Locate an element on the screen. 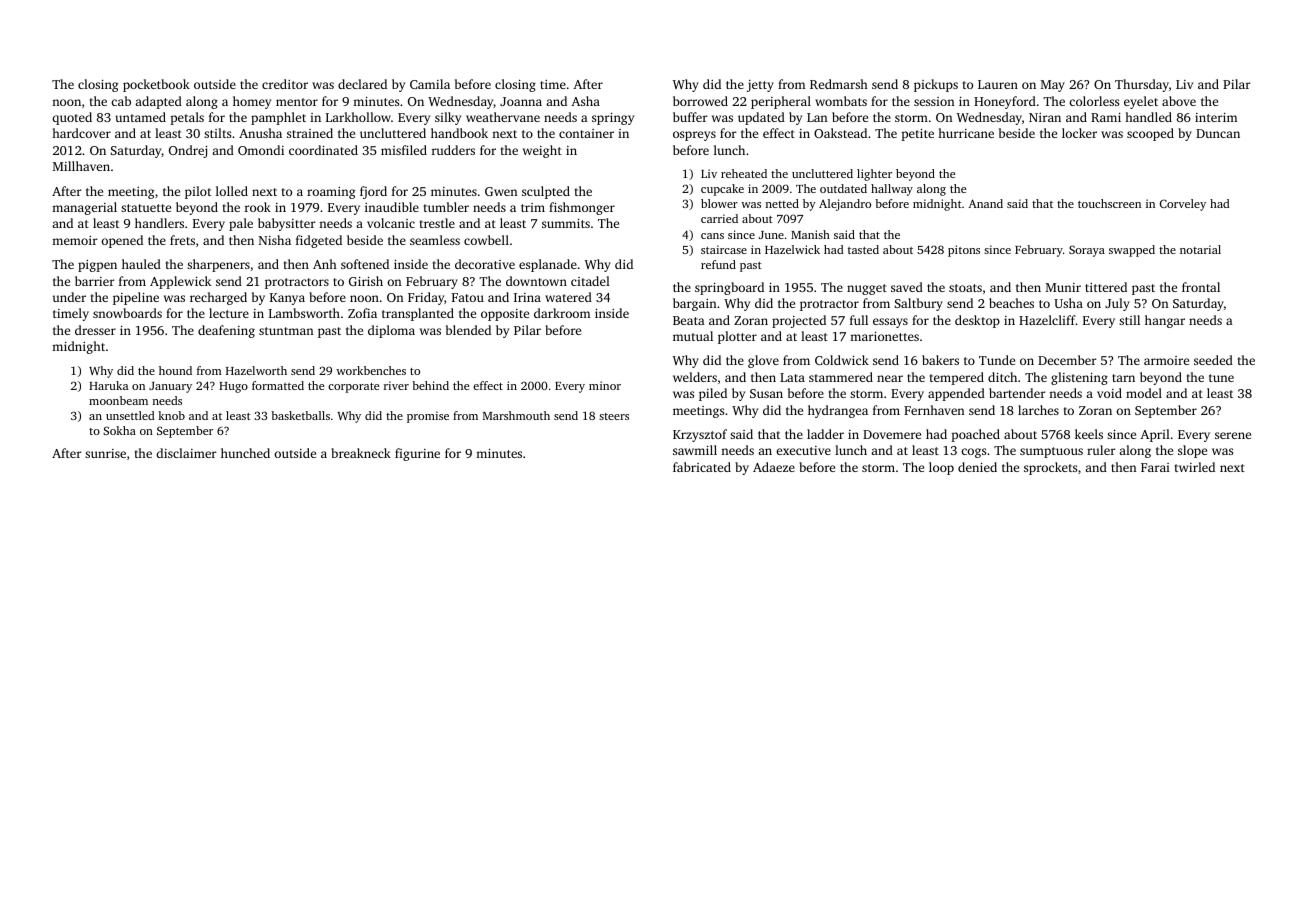  Camila is located at coordinates (430, 84).
